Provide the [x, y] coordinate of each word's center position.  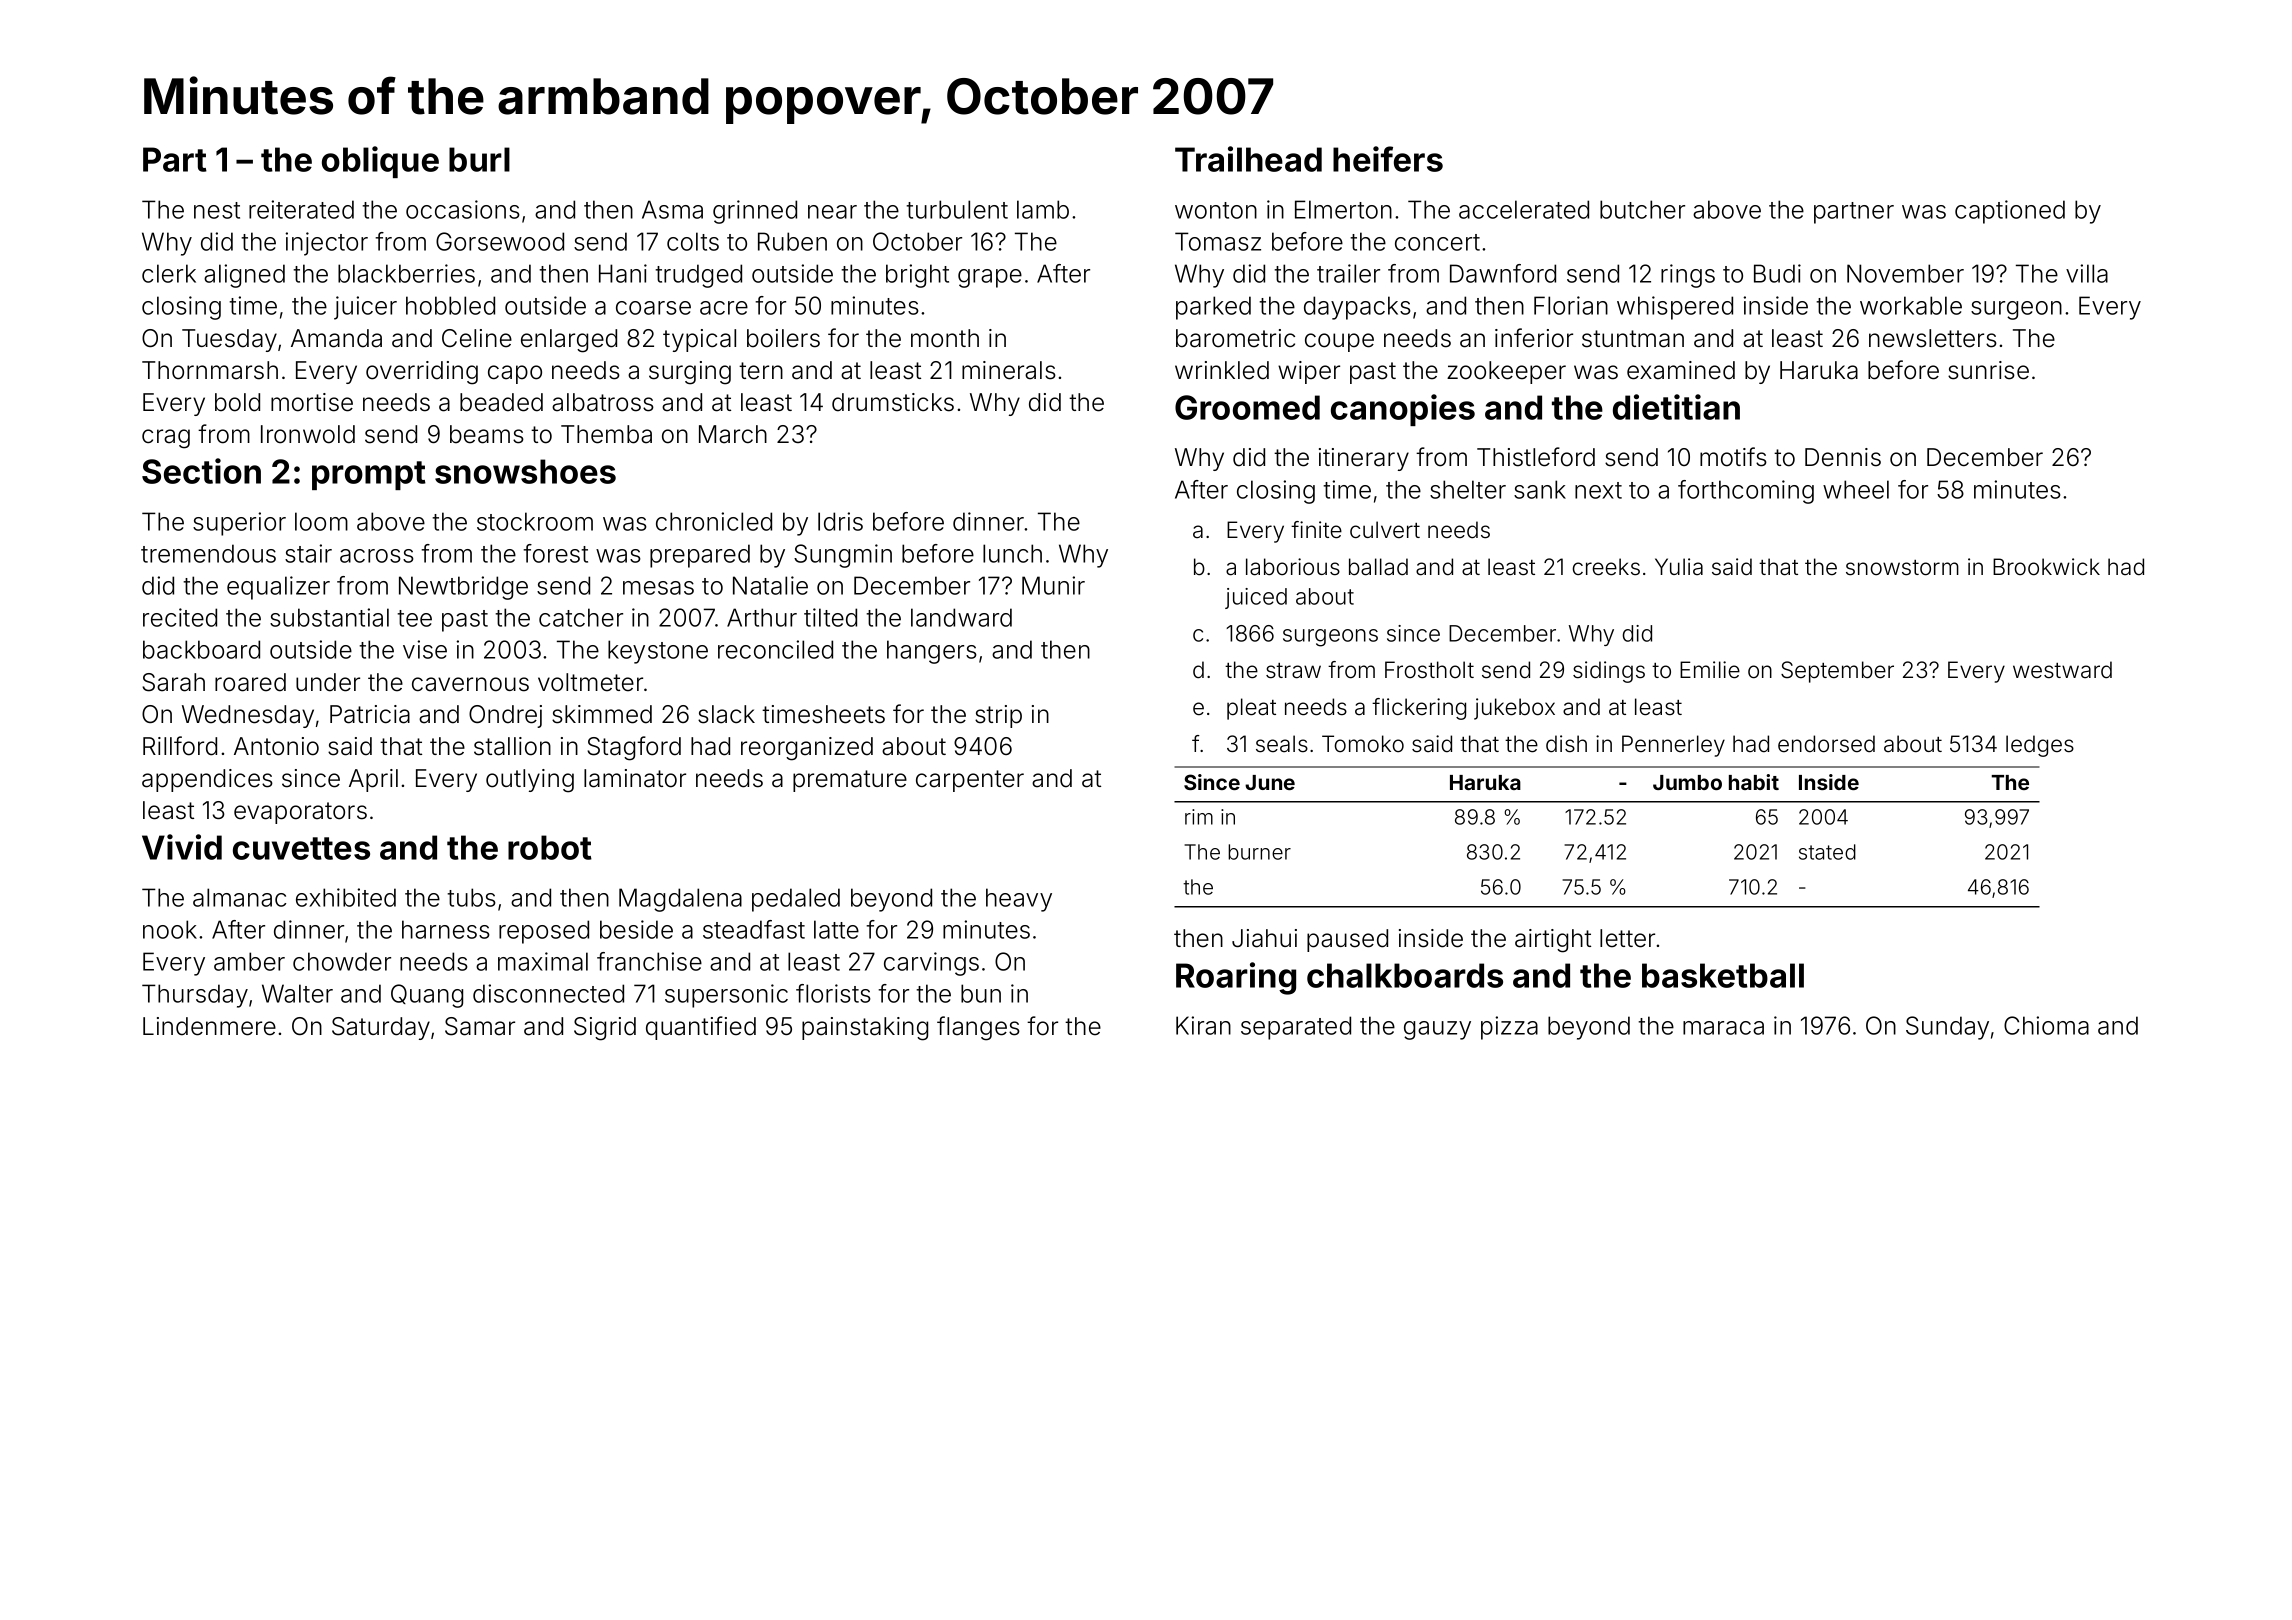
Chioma [2046, 1025]
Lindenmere [209, 1026]
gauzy [1437, 1030]
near [832, 212]
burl [479, 159]
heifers [1388, 159]
